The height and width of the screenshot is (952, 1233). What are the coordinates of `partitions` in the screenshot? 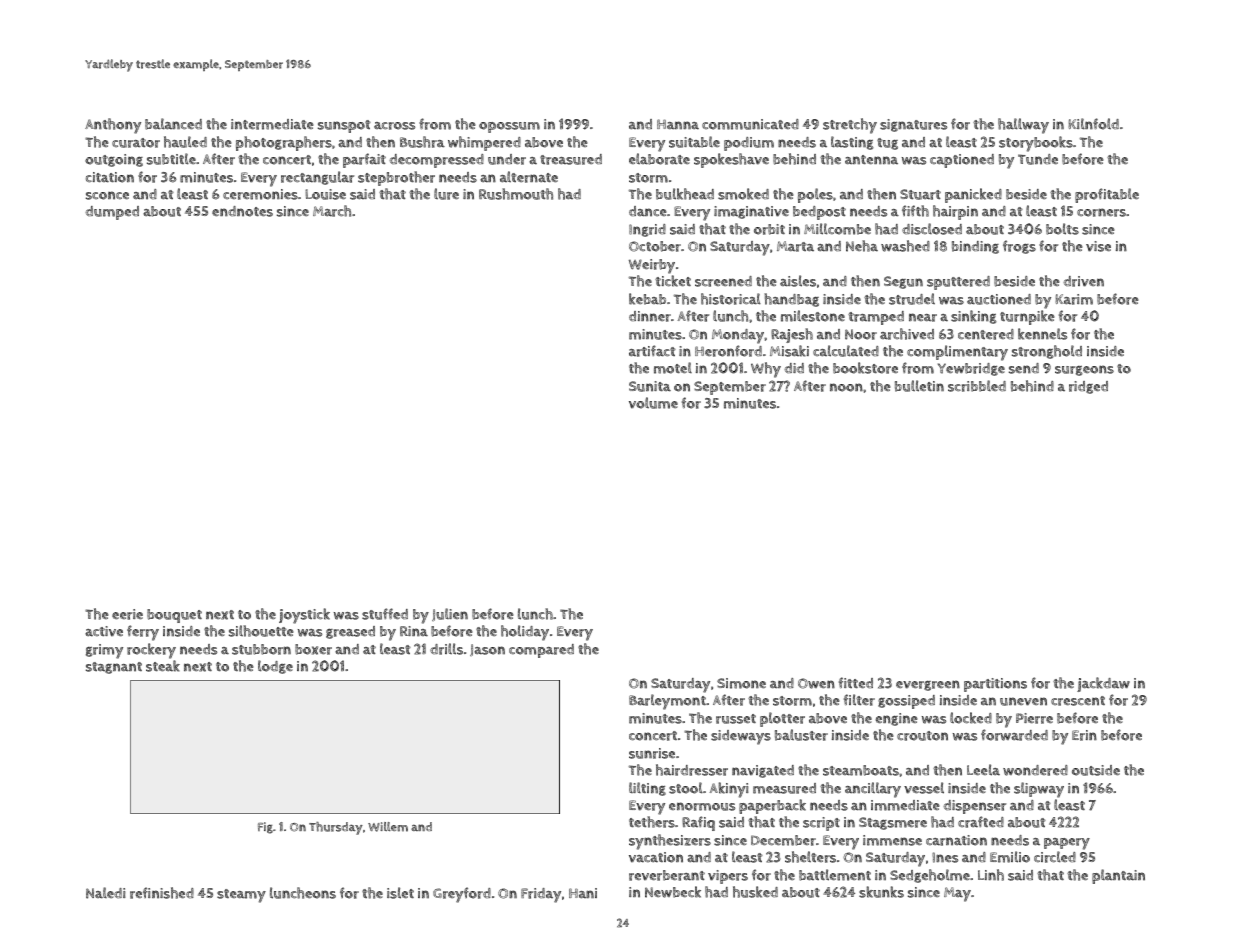 It's located at (995, 685).
